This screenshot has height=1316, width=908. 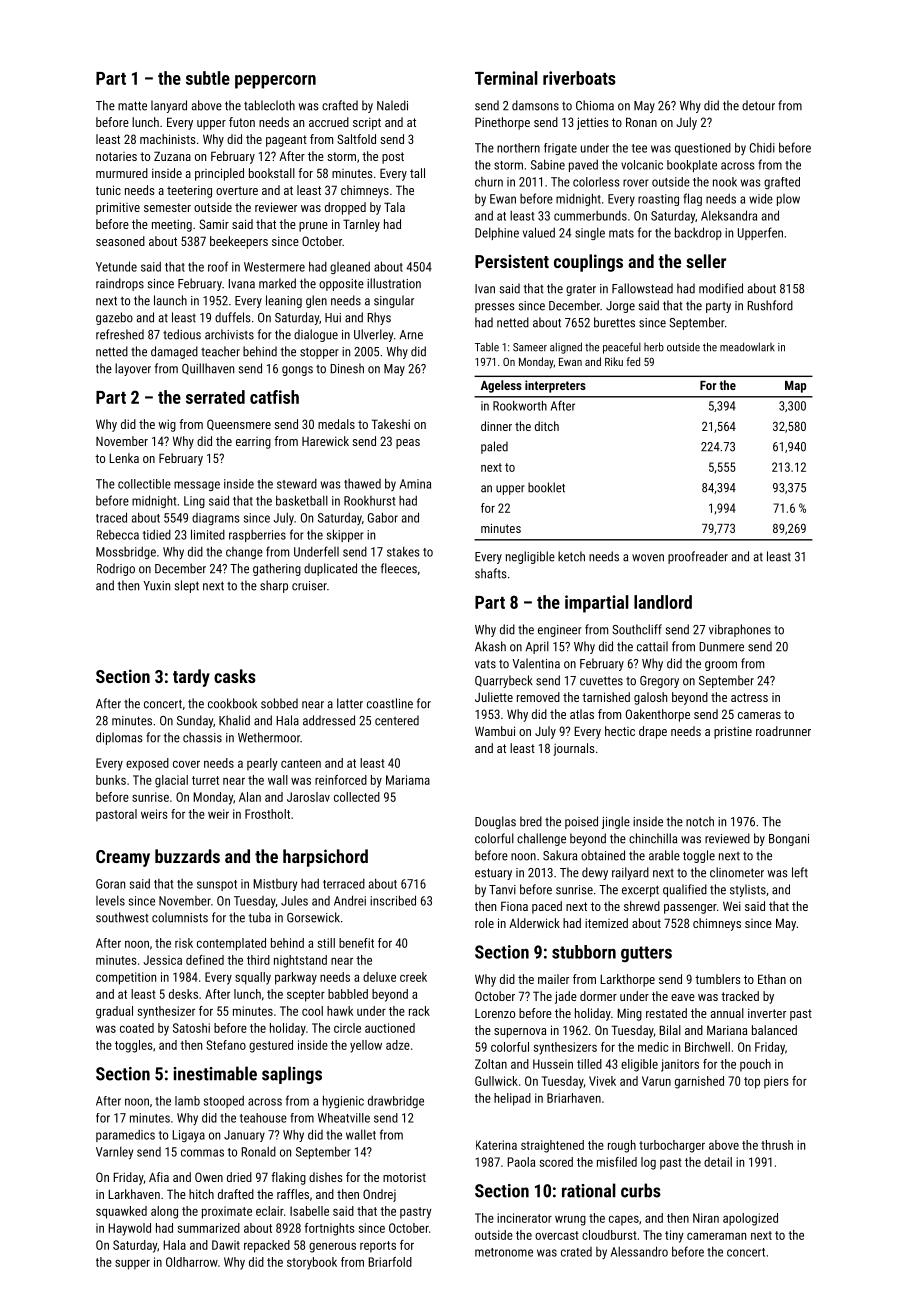 I want to click on primitive, so click(x=118, y=208).
